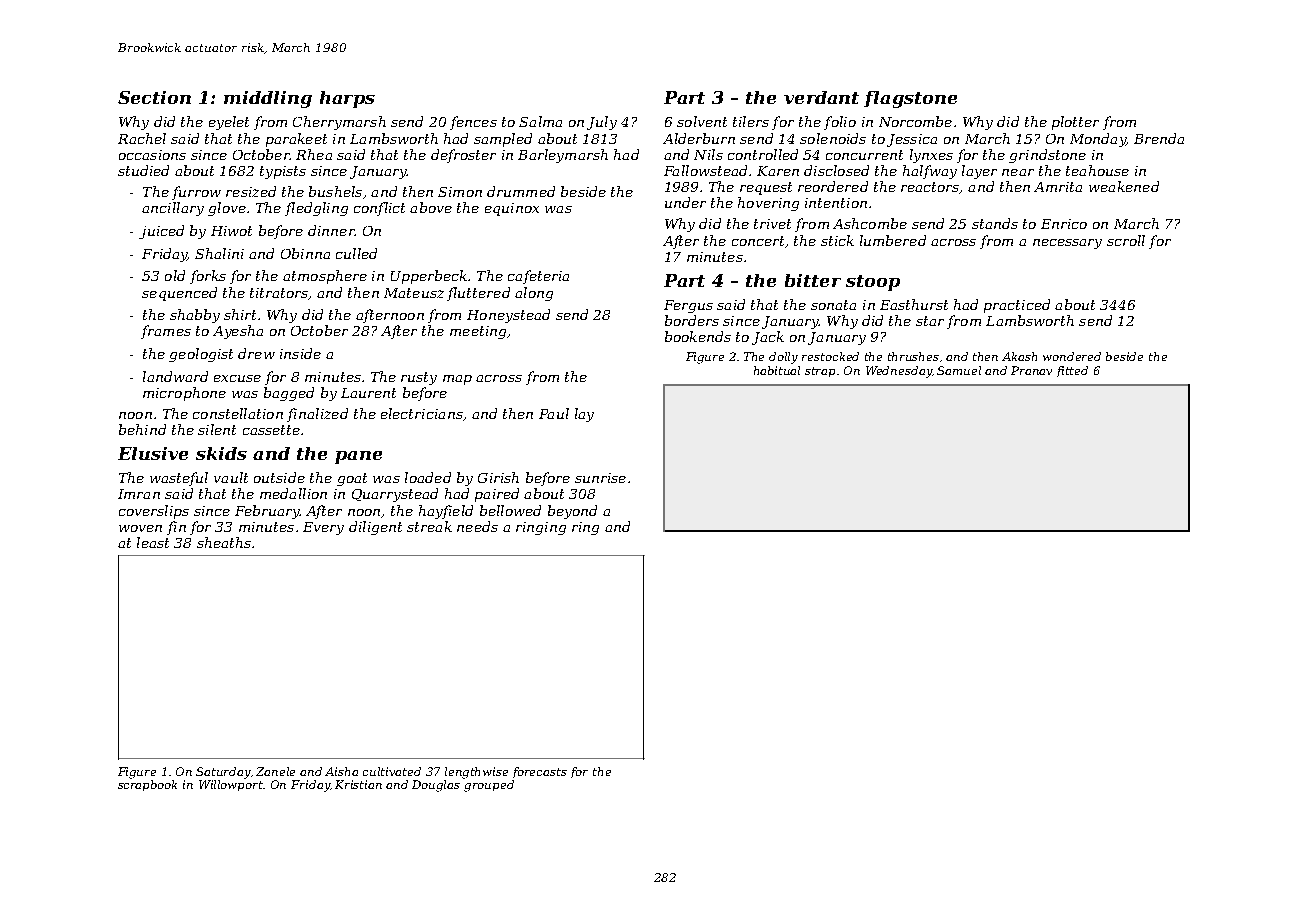 This document has width=1308, height=924. What do you see at coordinates (915, 121) in the document?
I see `Norcombe` at bounding box center [915, 121].
